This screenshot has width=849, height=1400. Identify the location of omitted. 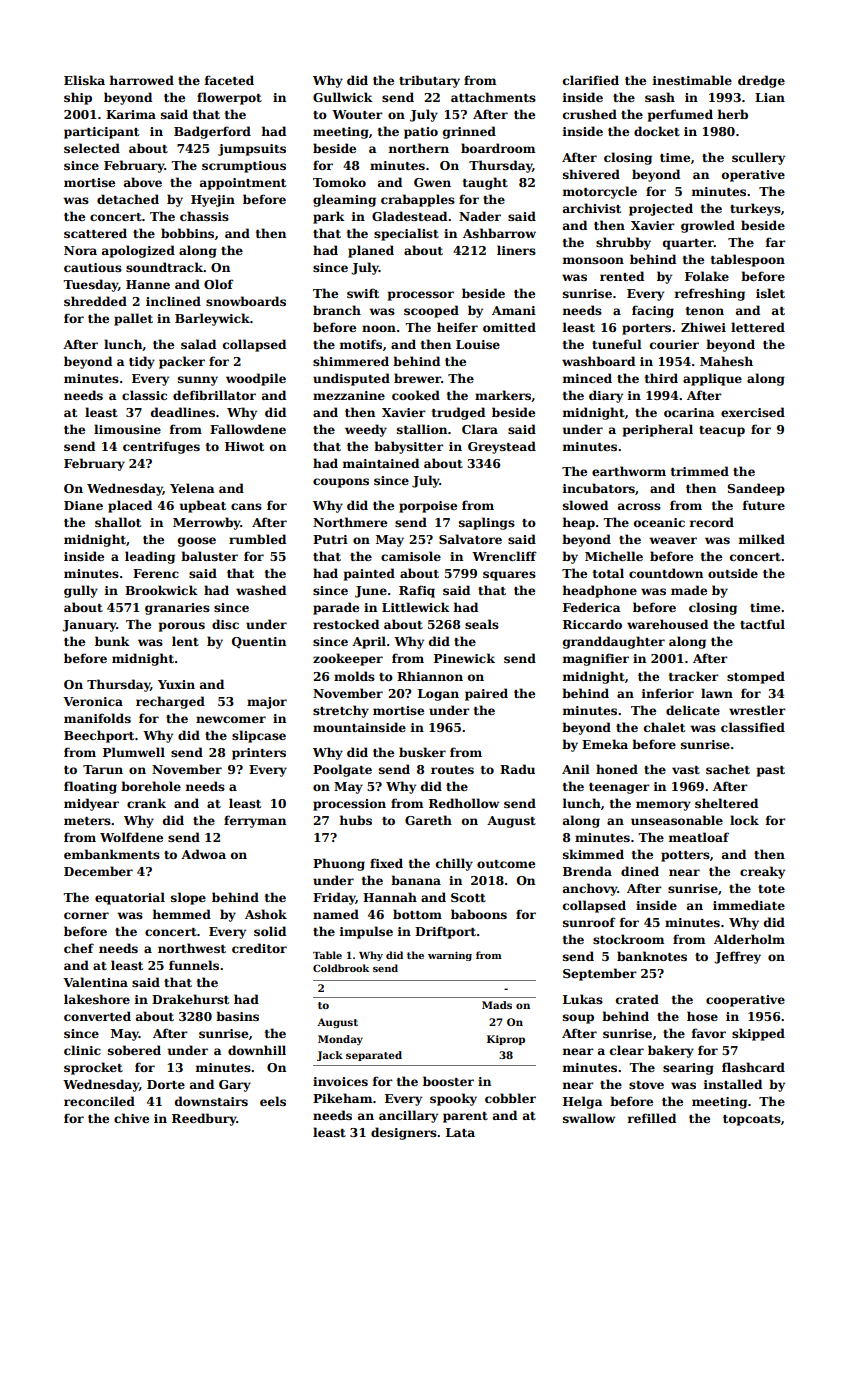
(509, 327).
